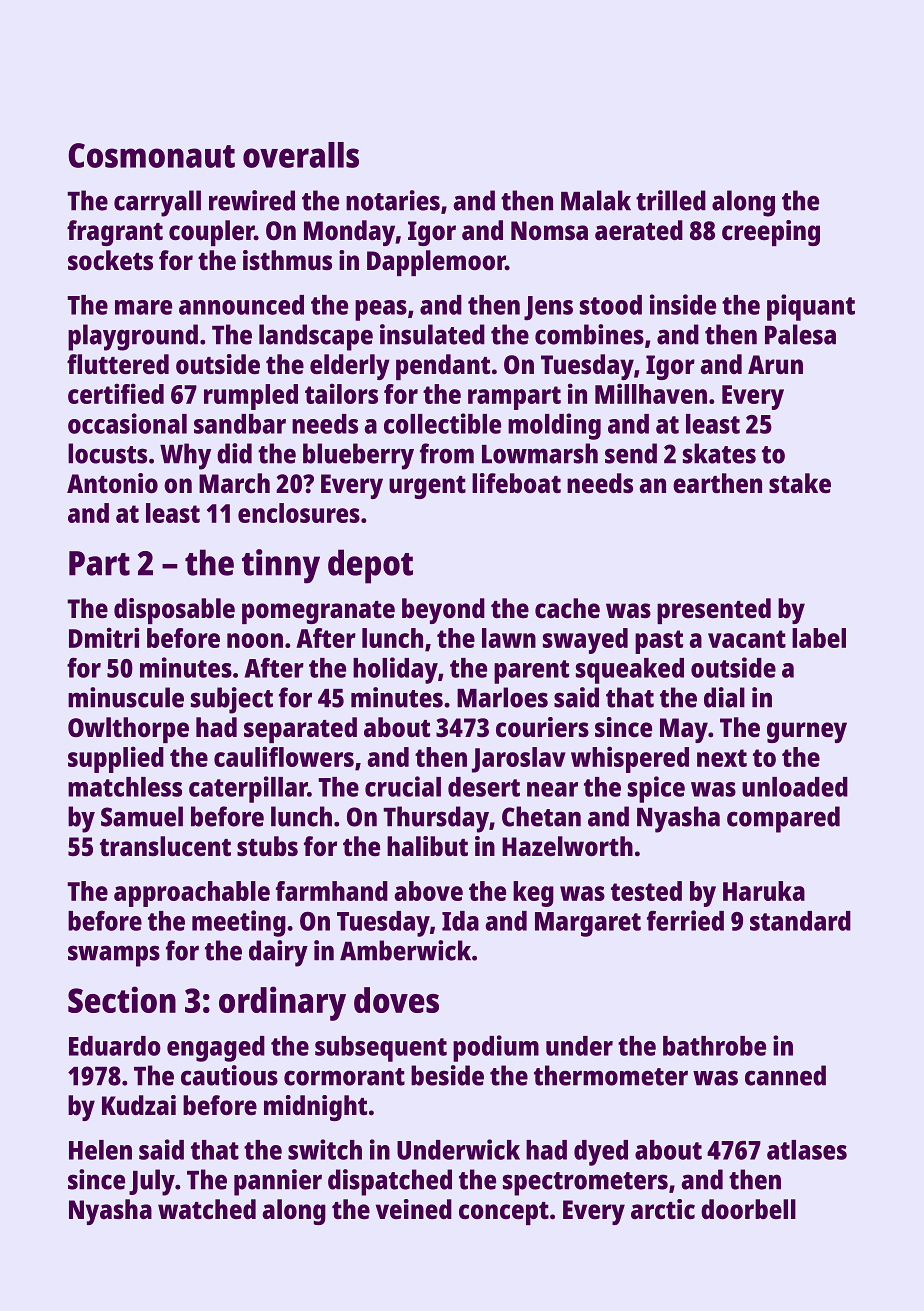  I want to click on notaries, so click(393, 200).
